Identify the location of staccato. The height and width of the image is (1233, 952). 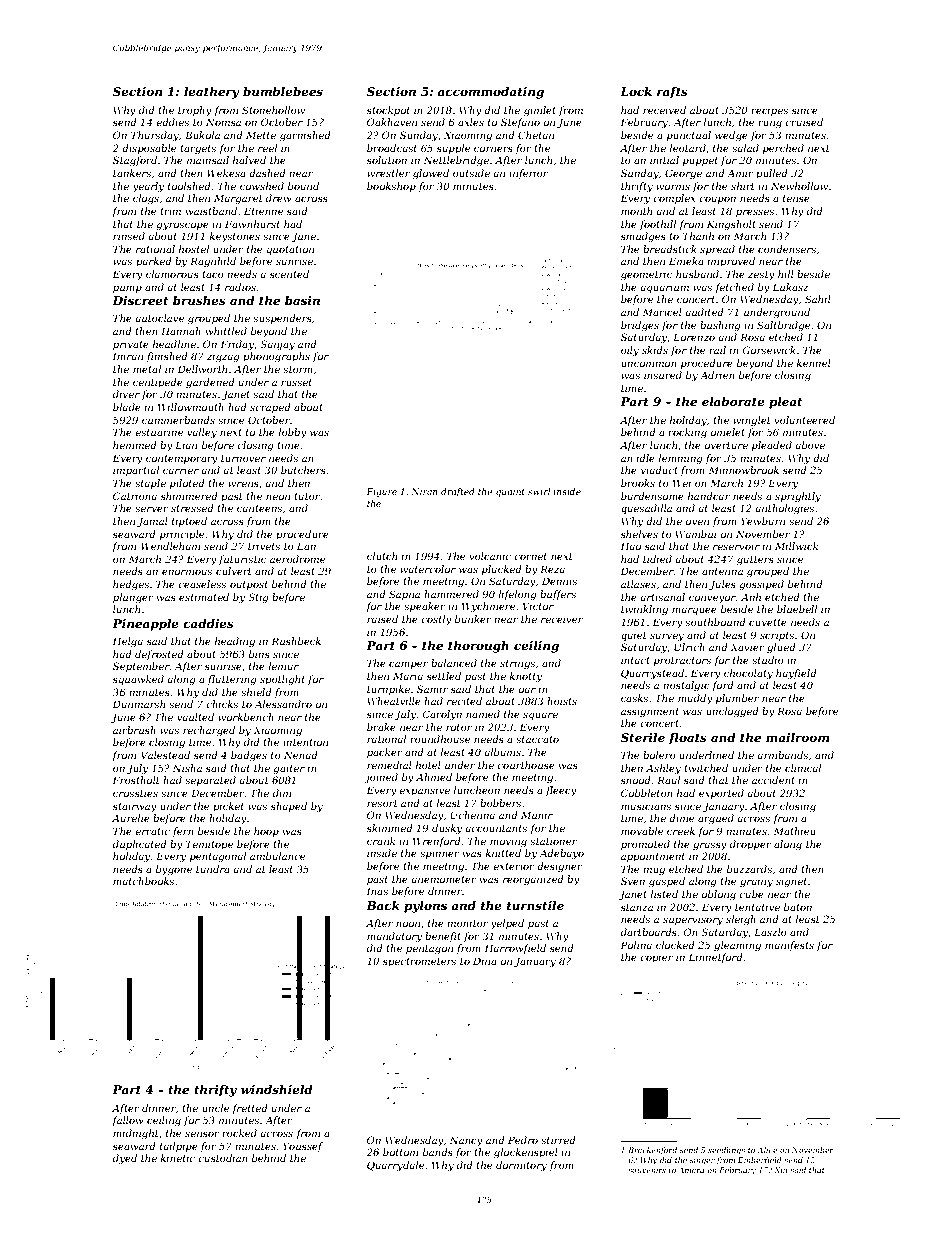
(537, 739).
